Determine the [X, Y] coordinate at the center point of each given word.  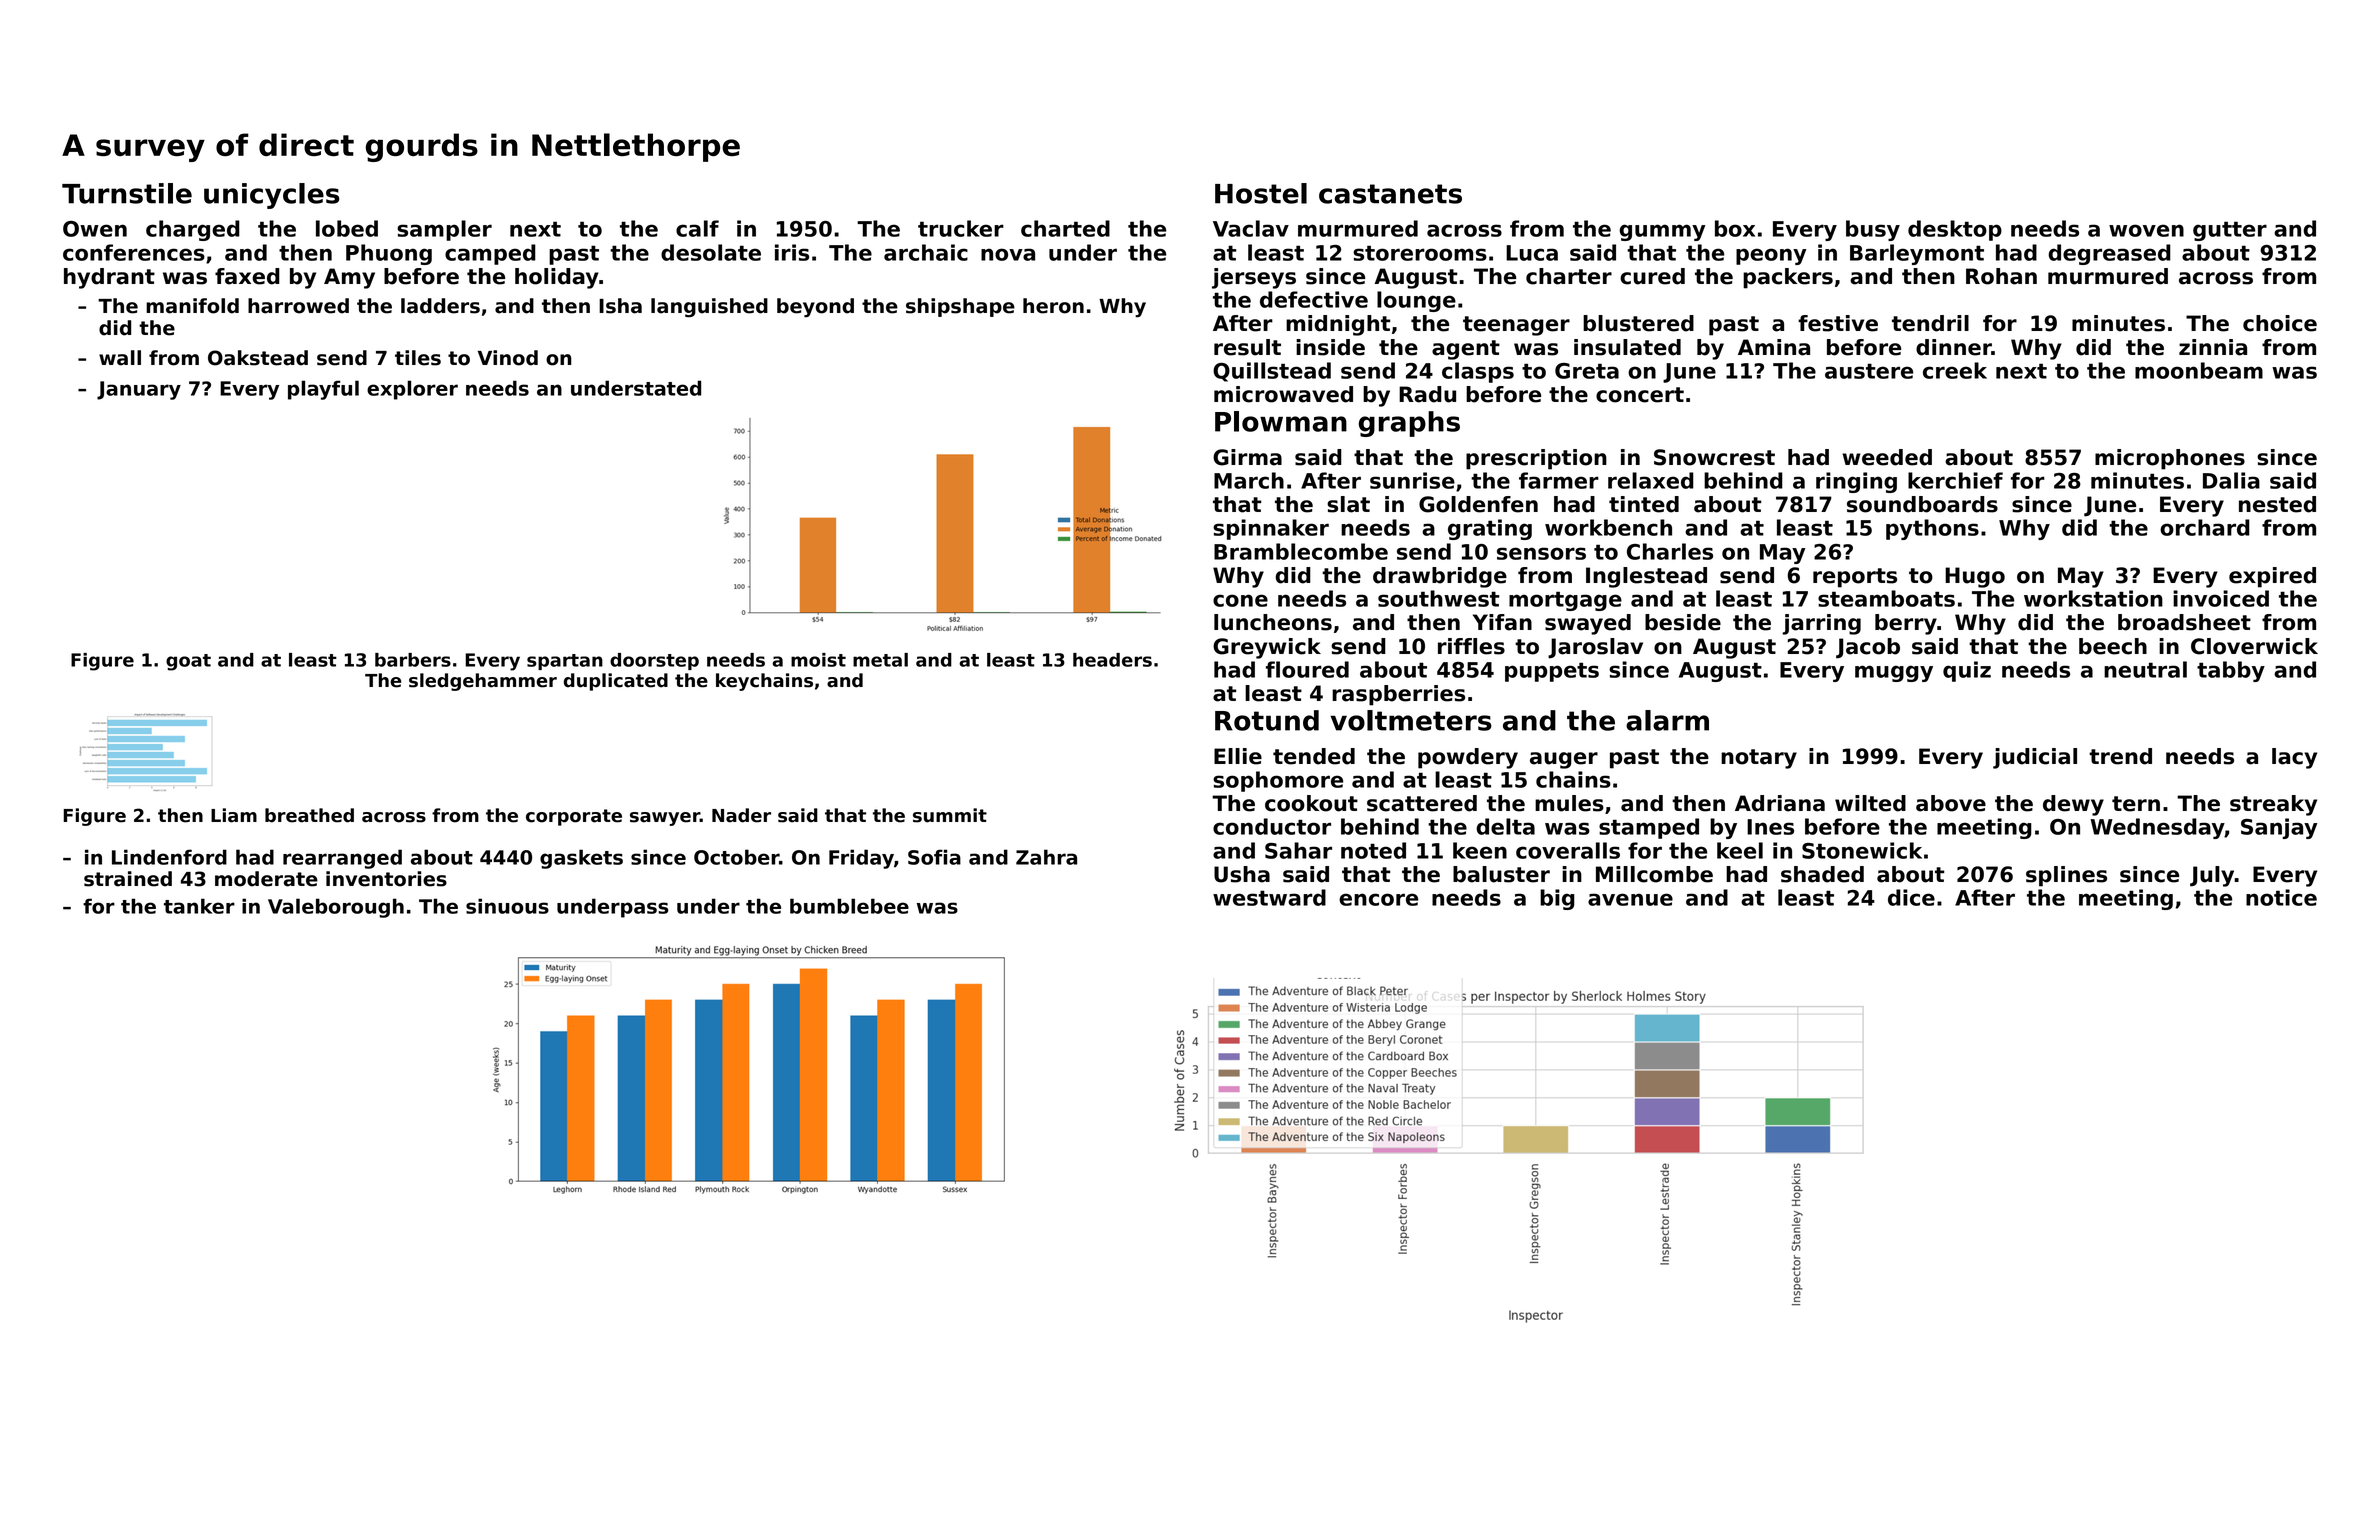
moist [818, 660]
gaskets [581, 859]
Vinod [508, 358]
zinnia [2213, 347]
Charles [1670, 551]
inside [1330, 347]
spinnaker [1271, 529]
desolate [711, 252]
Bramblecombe [1301, 551]
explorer [412, 390]
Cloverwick [2254, 646]
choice [2280, 323]
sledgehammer [483, 682]
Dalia [2231, 480]
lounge [1416, 301]
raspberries [1398, 695]
